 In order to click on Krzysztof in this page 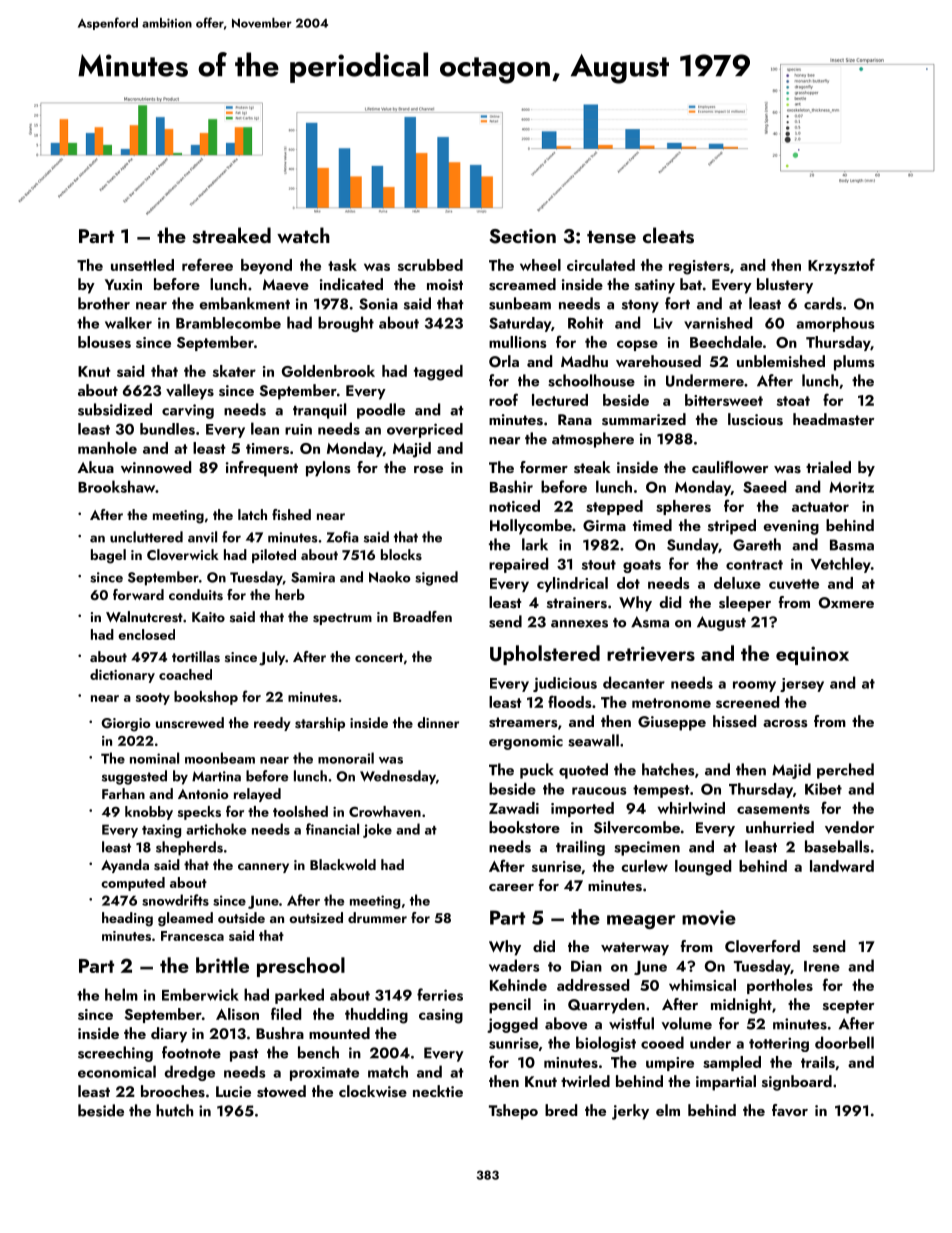, I will do `click(841, 266)`.
